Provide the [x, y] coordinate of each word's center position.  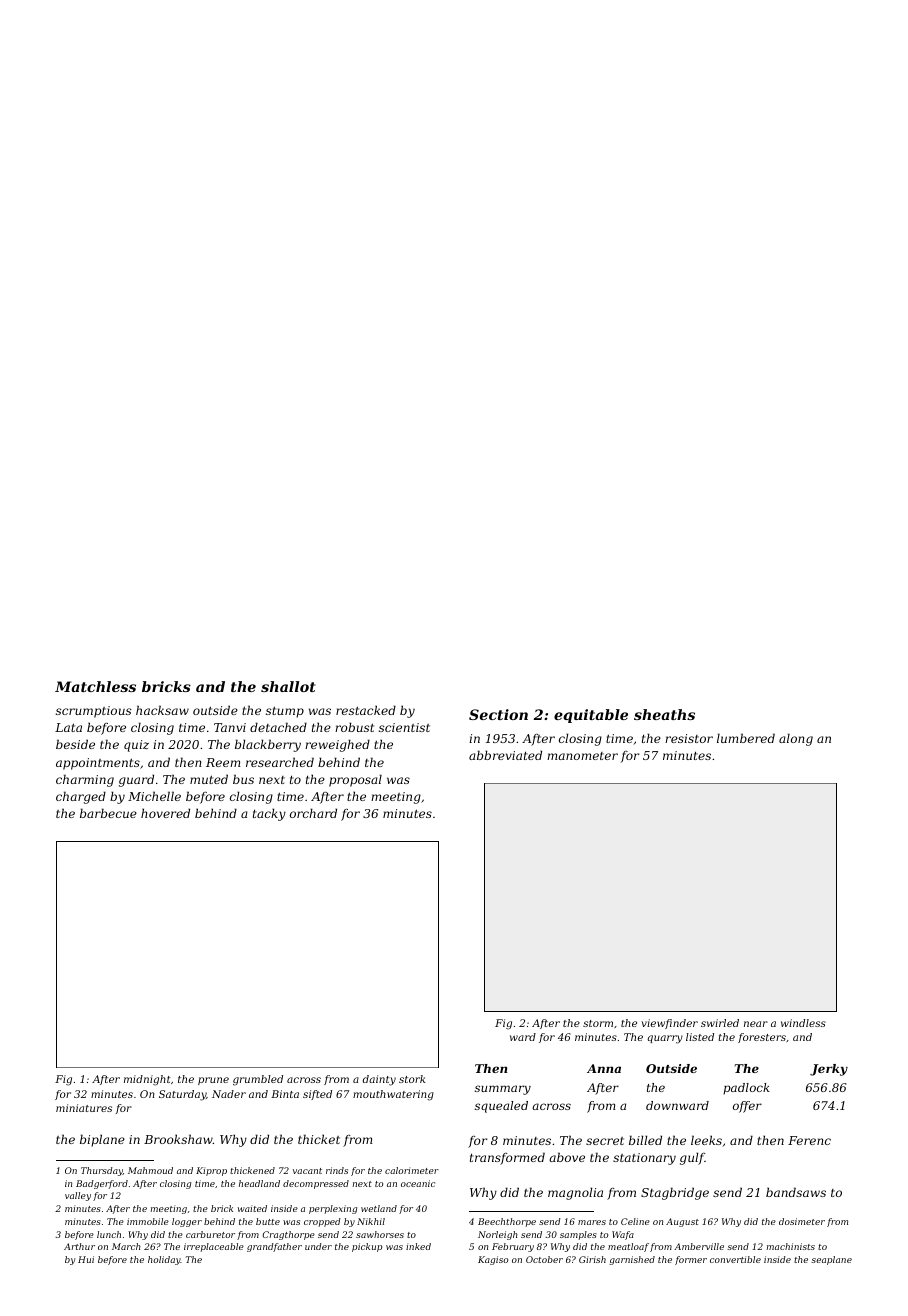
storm [598, 1023]
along [796, 739]
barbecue [108, 813]
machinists [790, 1246]
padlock [746, 1089]
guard [136, 780]
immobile [148, 1221]
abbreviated [505, 755]
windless [803, 1023]
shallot [288, 686]
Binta [285, 1094]
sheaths [664, 714]
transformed [507, 1158]
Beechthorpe [507, 1222]
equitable [591, 716]
